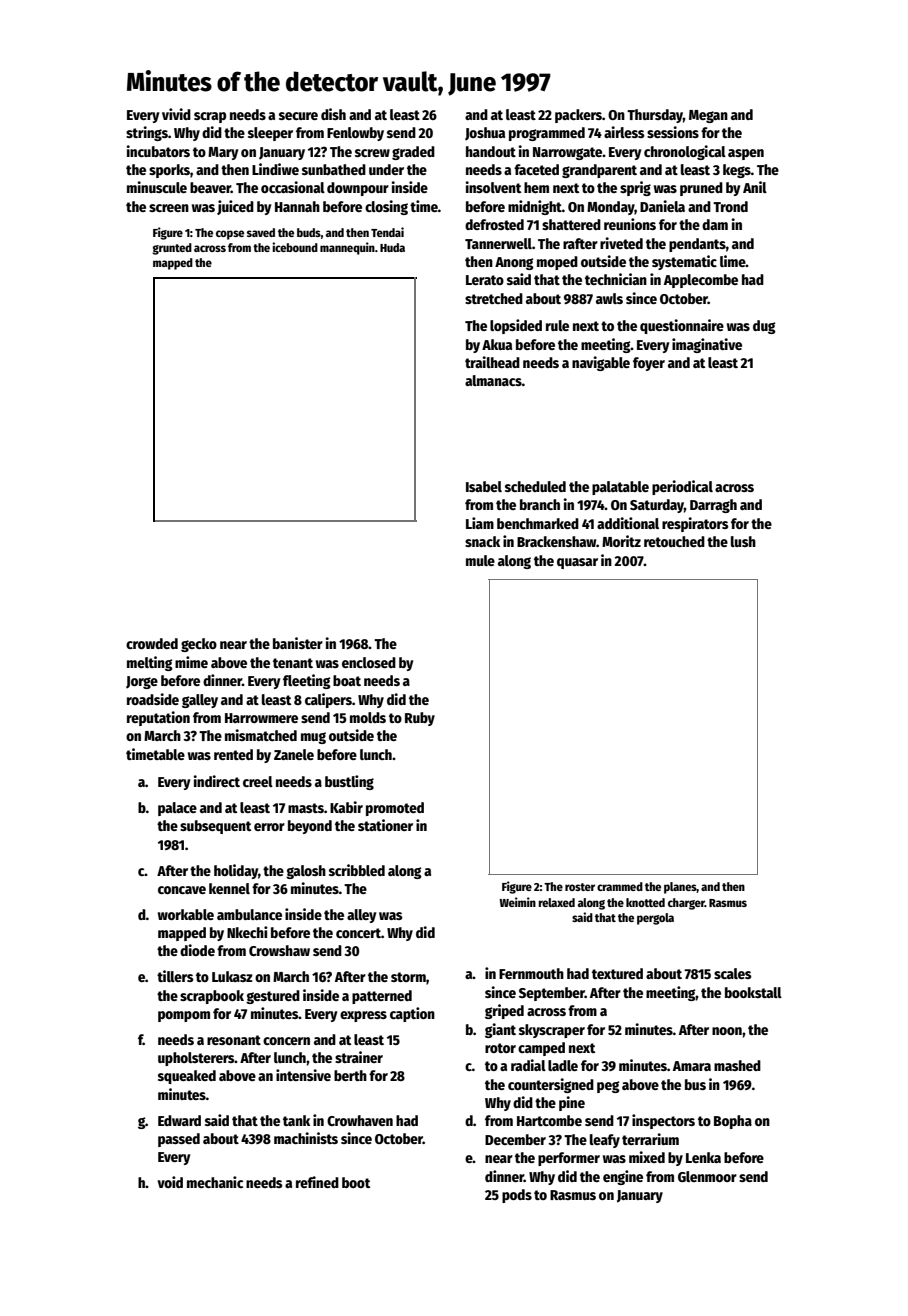  Describe the element at coordinates (186, 914) in the screenshot. I see `workable` at that location.
